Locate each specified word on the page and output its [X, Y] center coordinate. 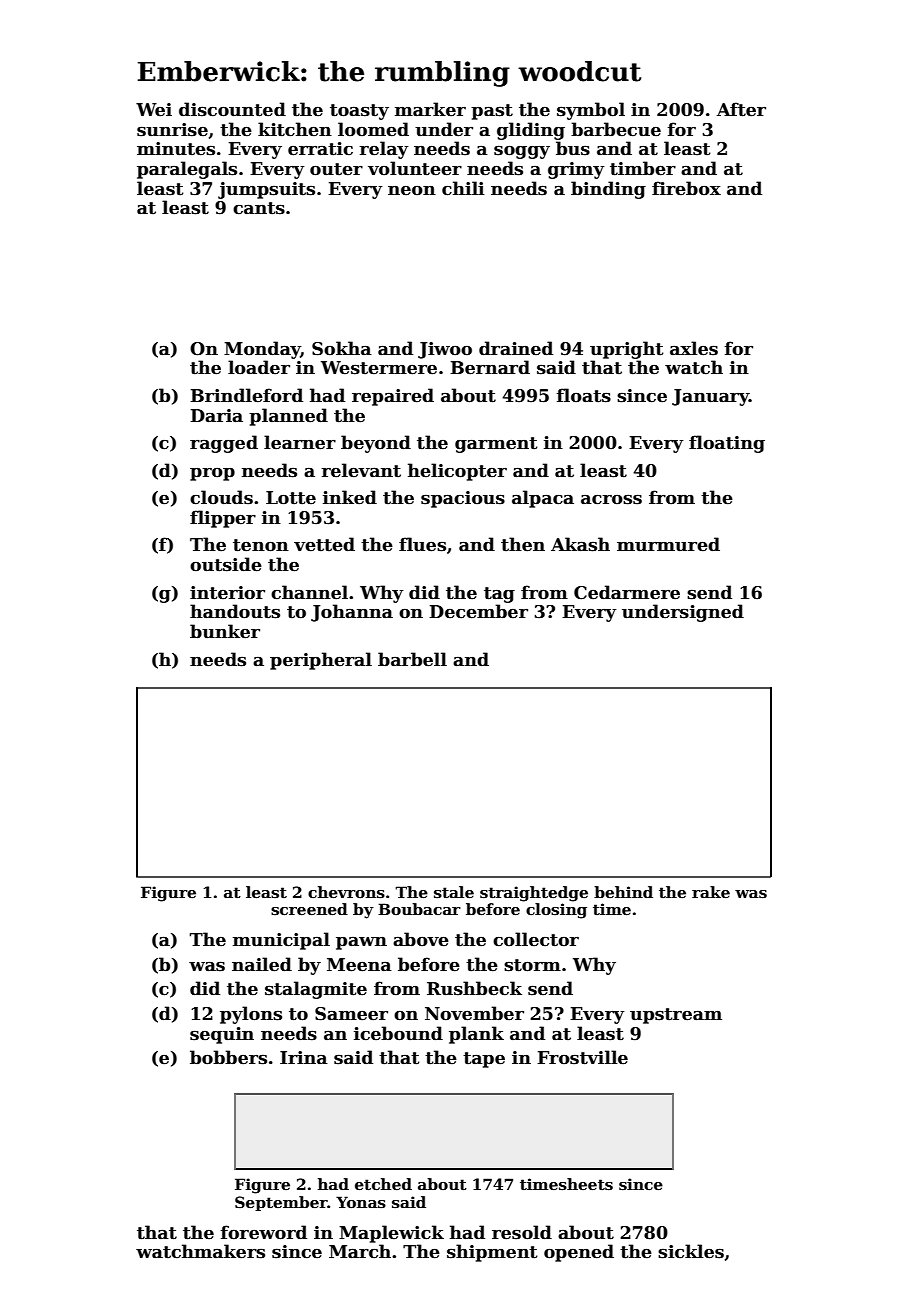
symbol [591, 111]
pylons [251, 1015]
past [492, 112]
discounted [232, 109]
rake [711, 892]
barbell [412, 659]
